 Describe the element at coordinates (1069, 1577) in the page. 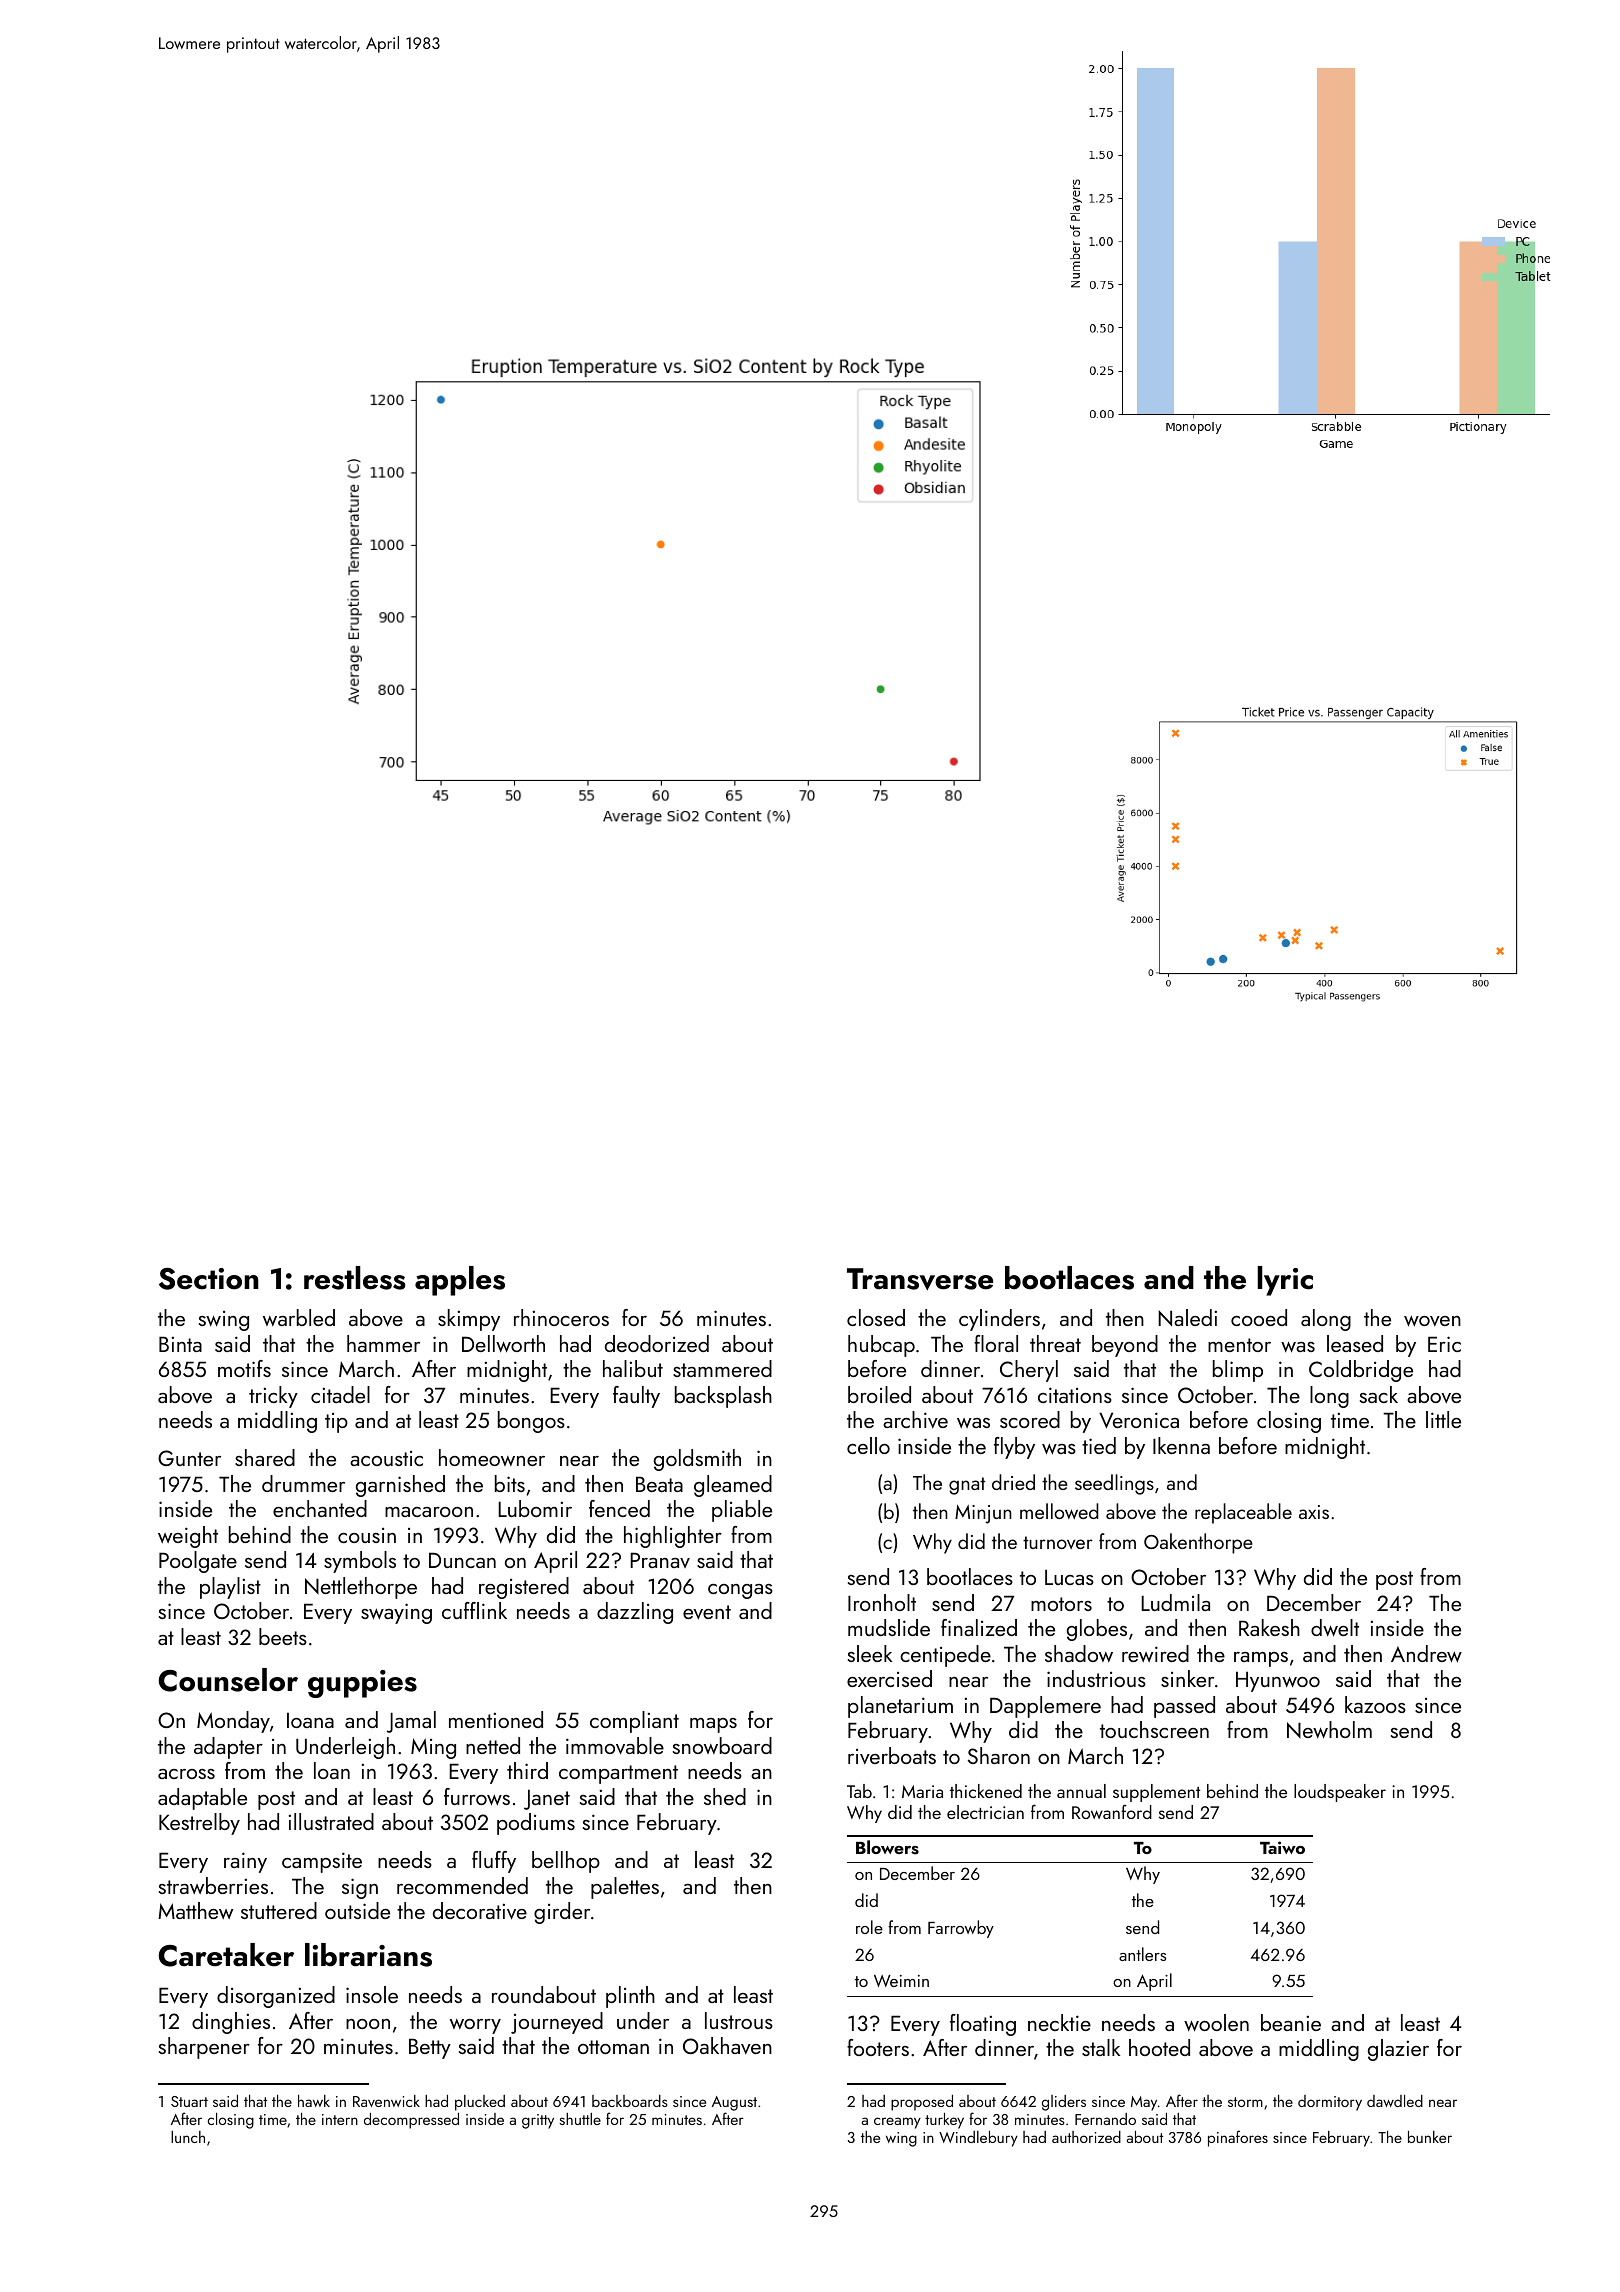

I see `Lucas` at that location.
